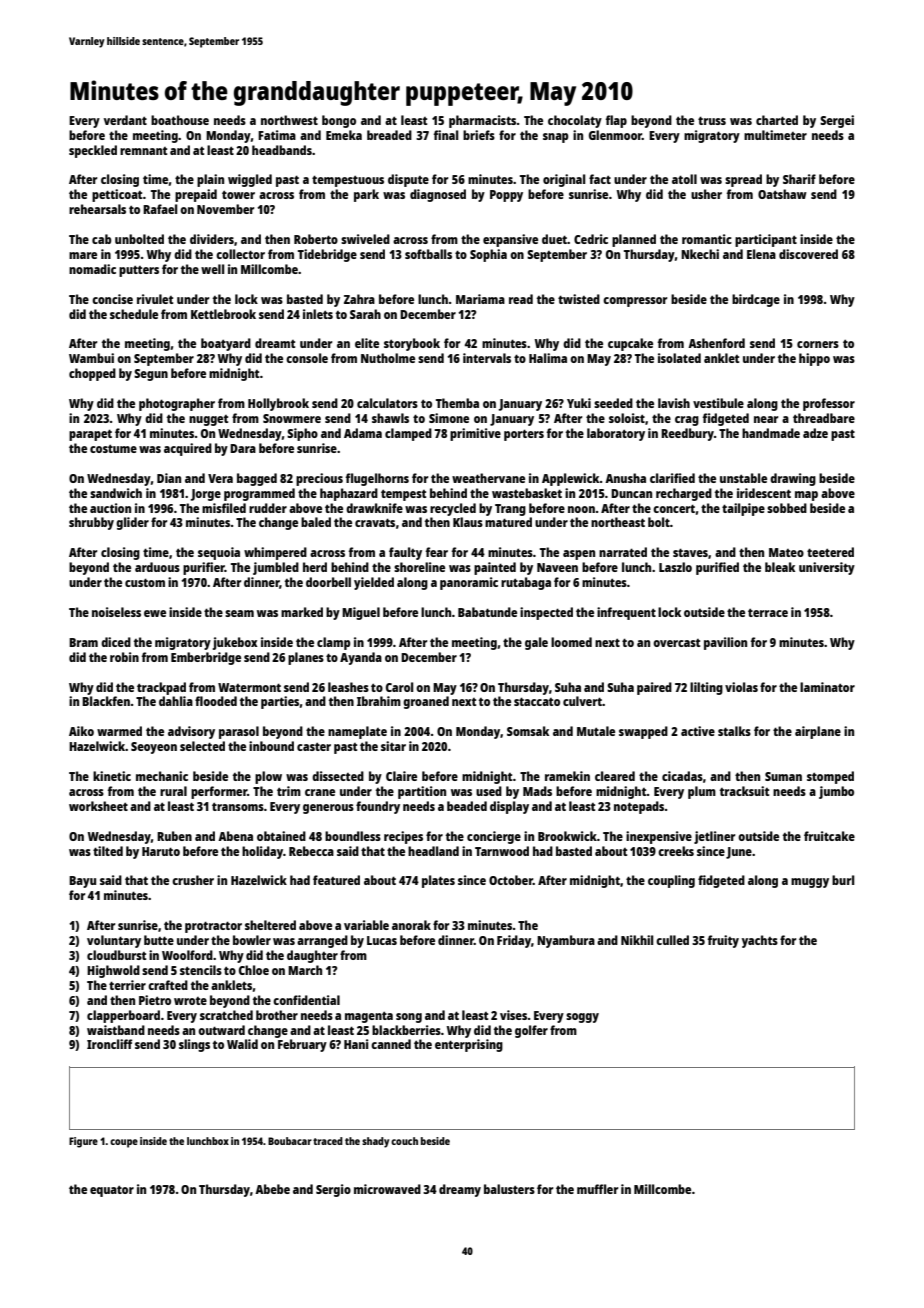 This document has height=1308, width=924. What do you see at coordinates (226, 344) in the document?
I see `boatyard` at bounding box center [226, 344].
